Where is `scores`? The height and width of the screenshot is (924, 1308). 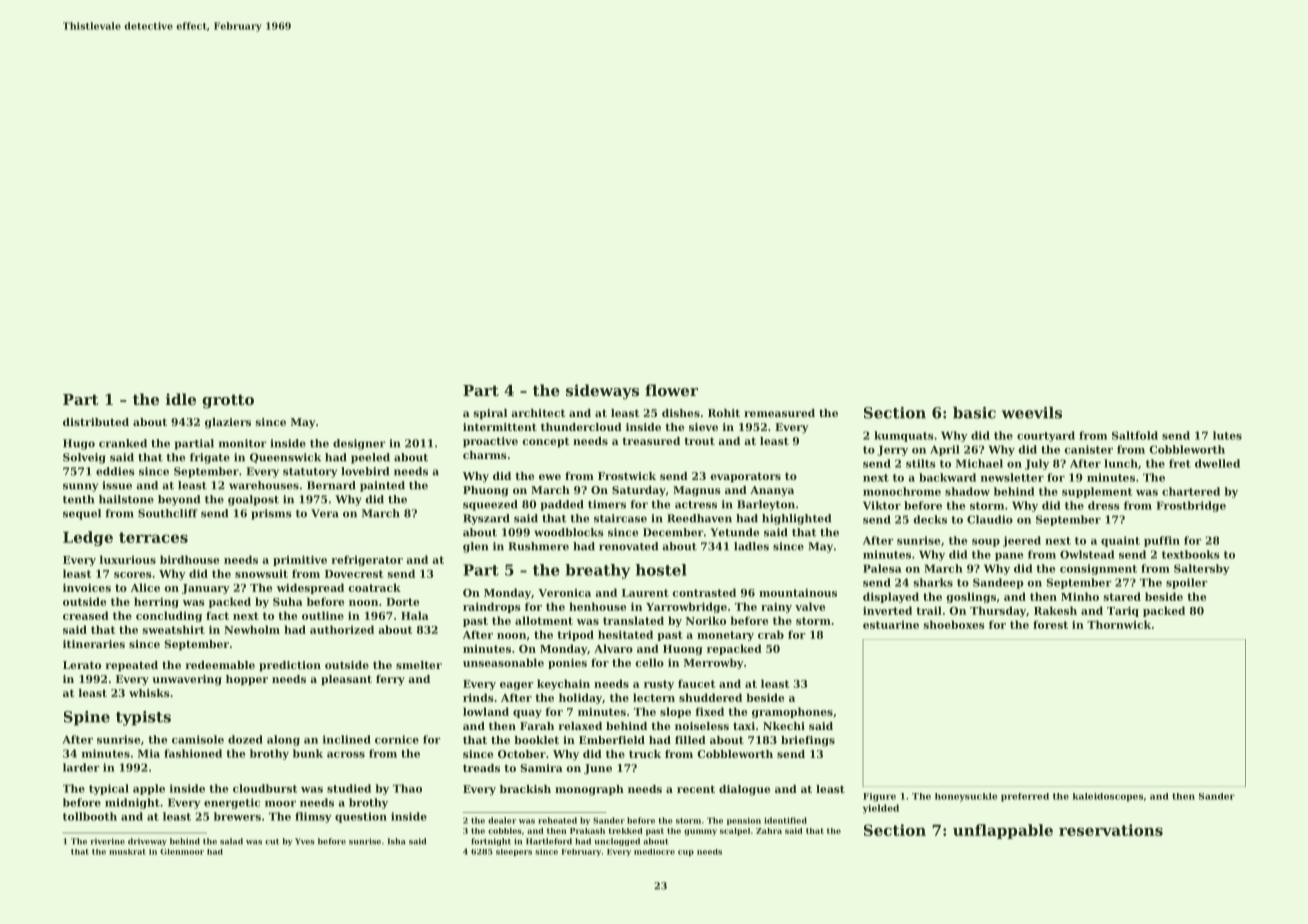
scores is located at coordinates (133, 575).
